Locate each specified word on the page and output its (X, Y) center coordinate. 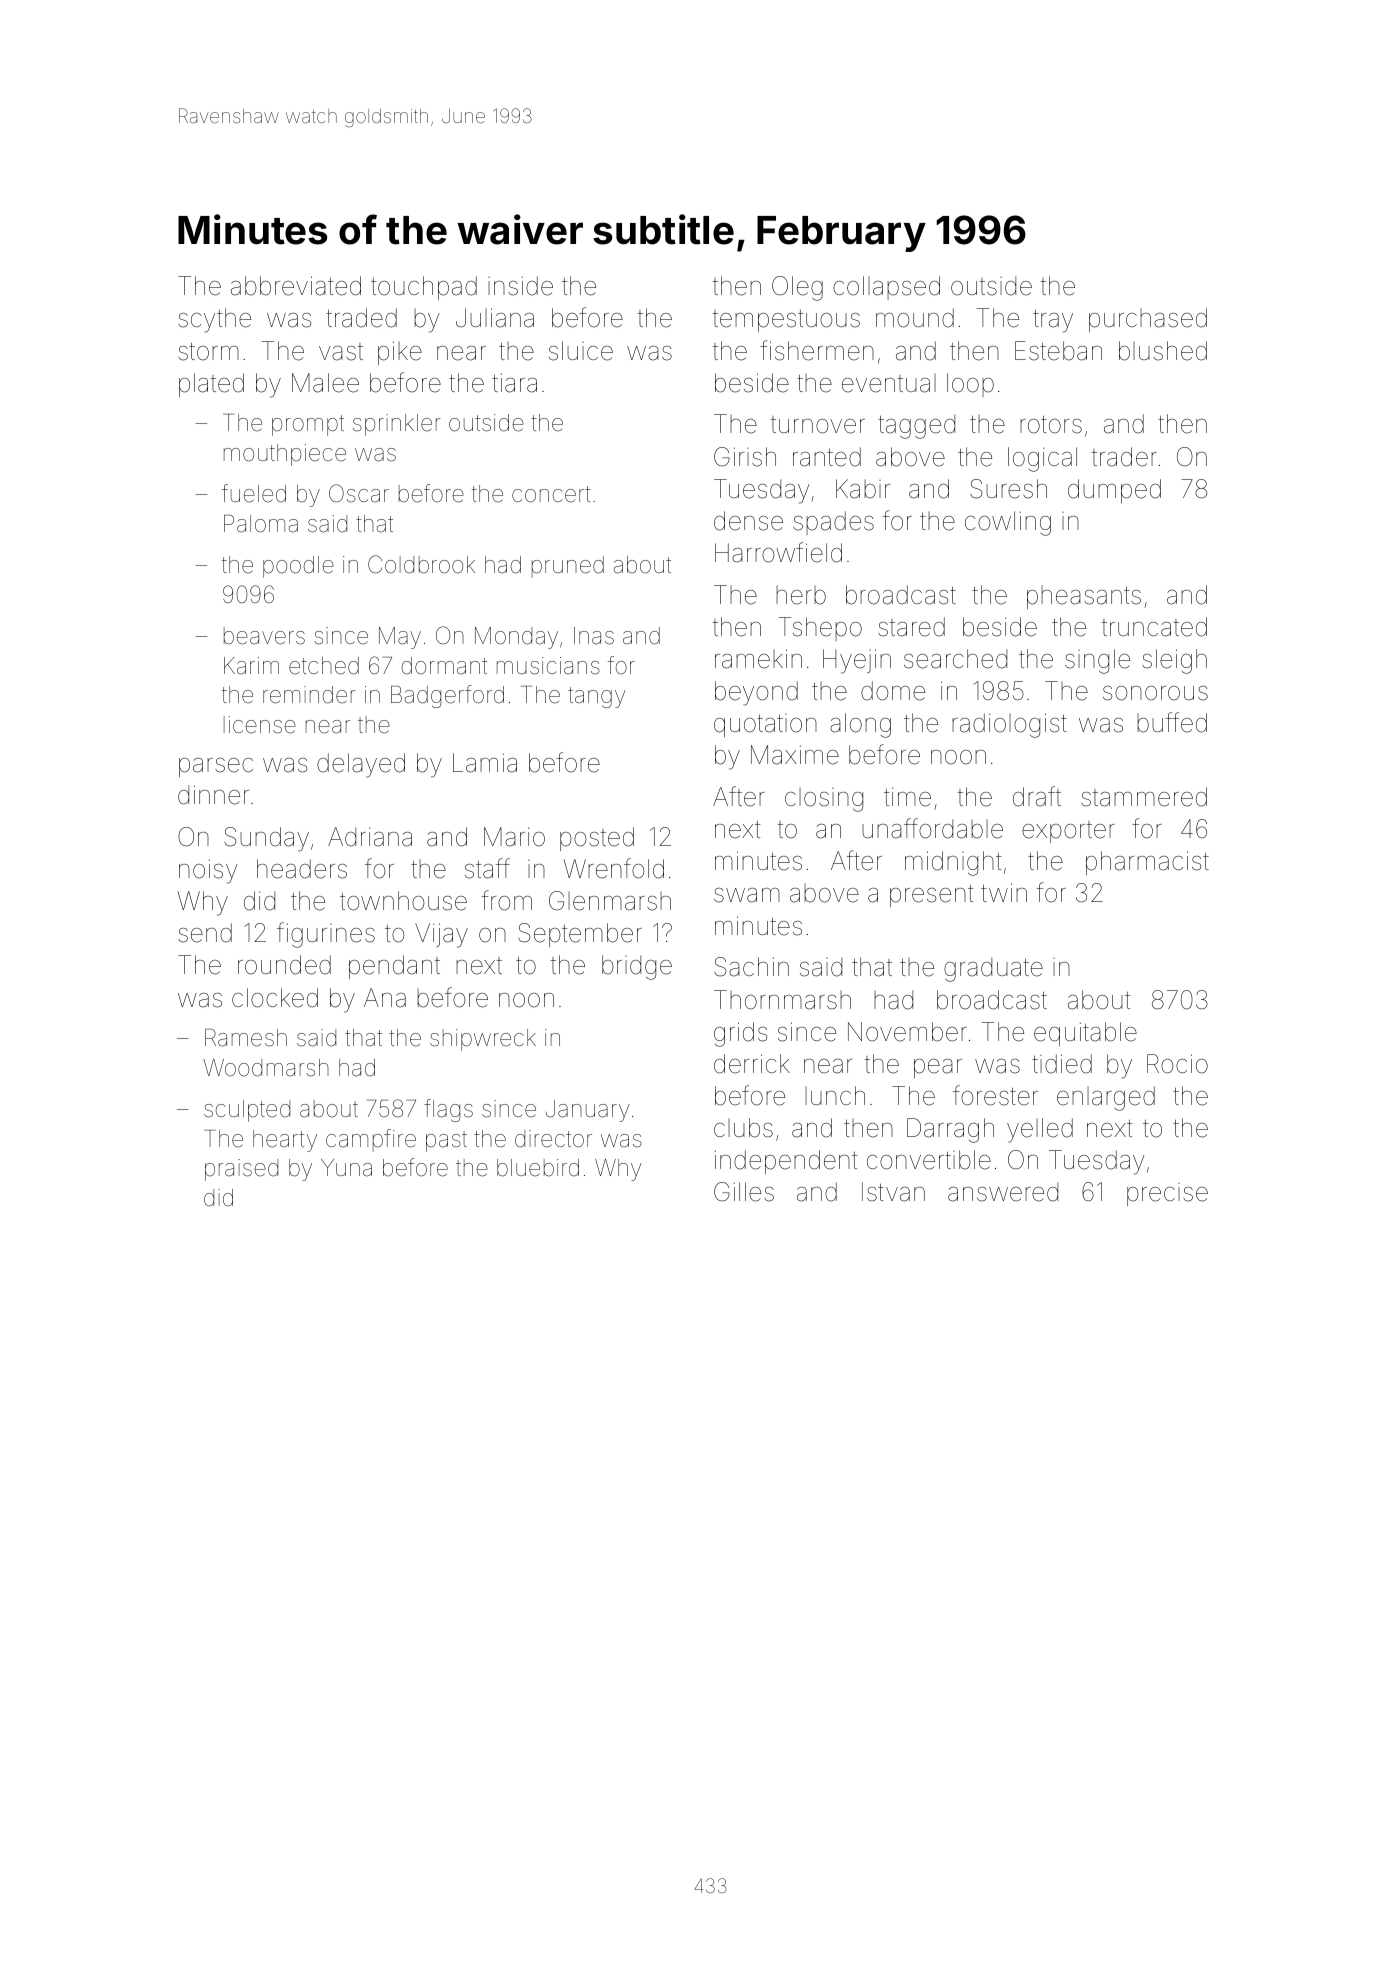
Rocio (1177, 1064)
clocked (275, 998)
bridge (637, 967)
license (260, 725)
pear (938, 1068)
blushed (1163, 351)
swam (747, 895)
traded (361, 318)
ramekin (758, 659)
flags (448, 1110)
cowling (1008, 523)
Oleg (797, 288)
